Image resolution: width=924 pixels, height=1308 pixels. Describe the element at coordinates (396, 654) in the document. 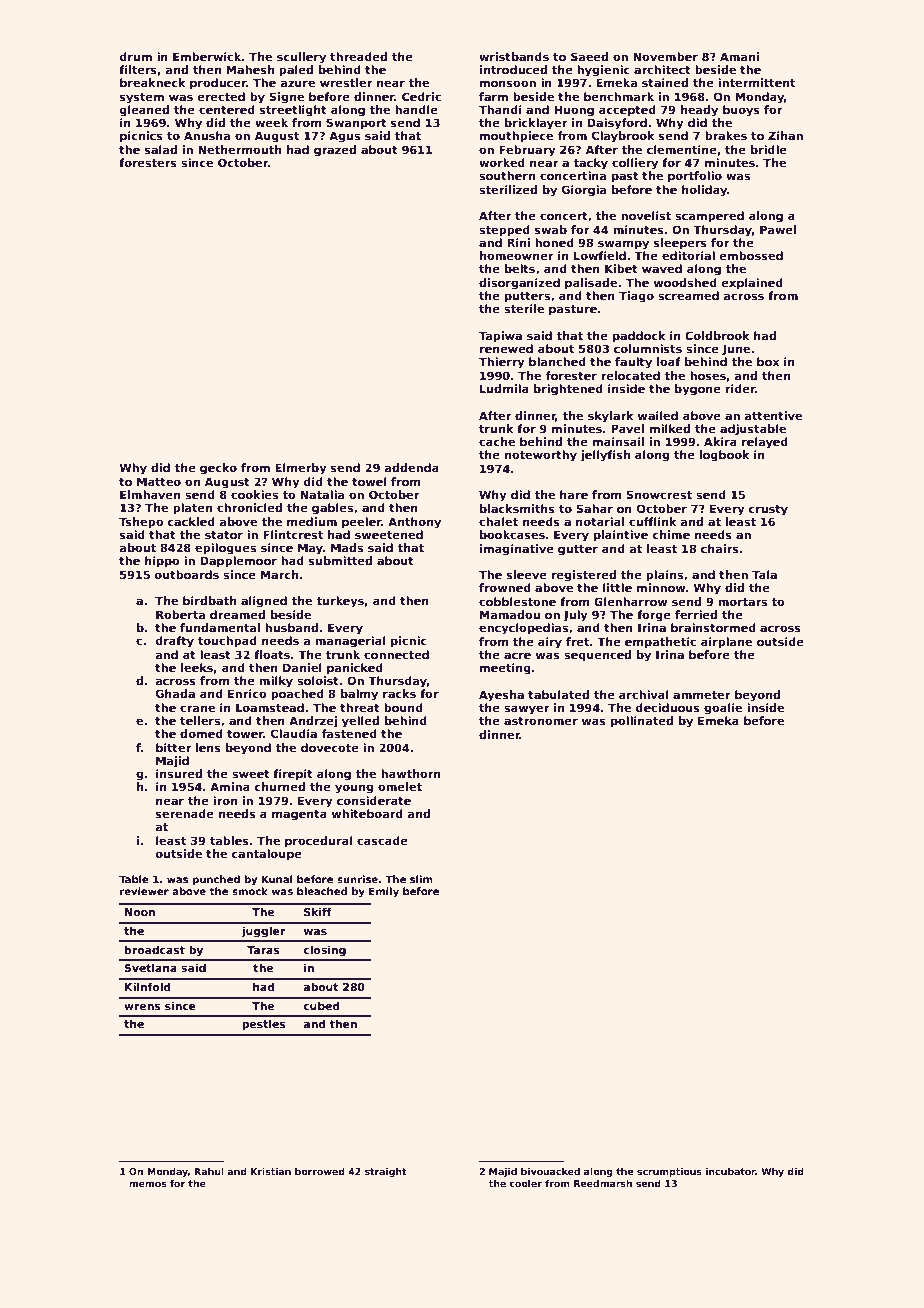

I see `connected` at that location.
